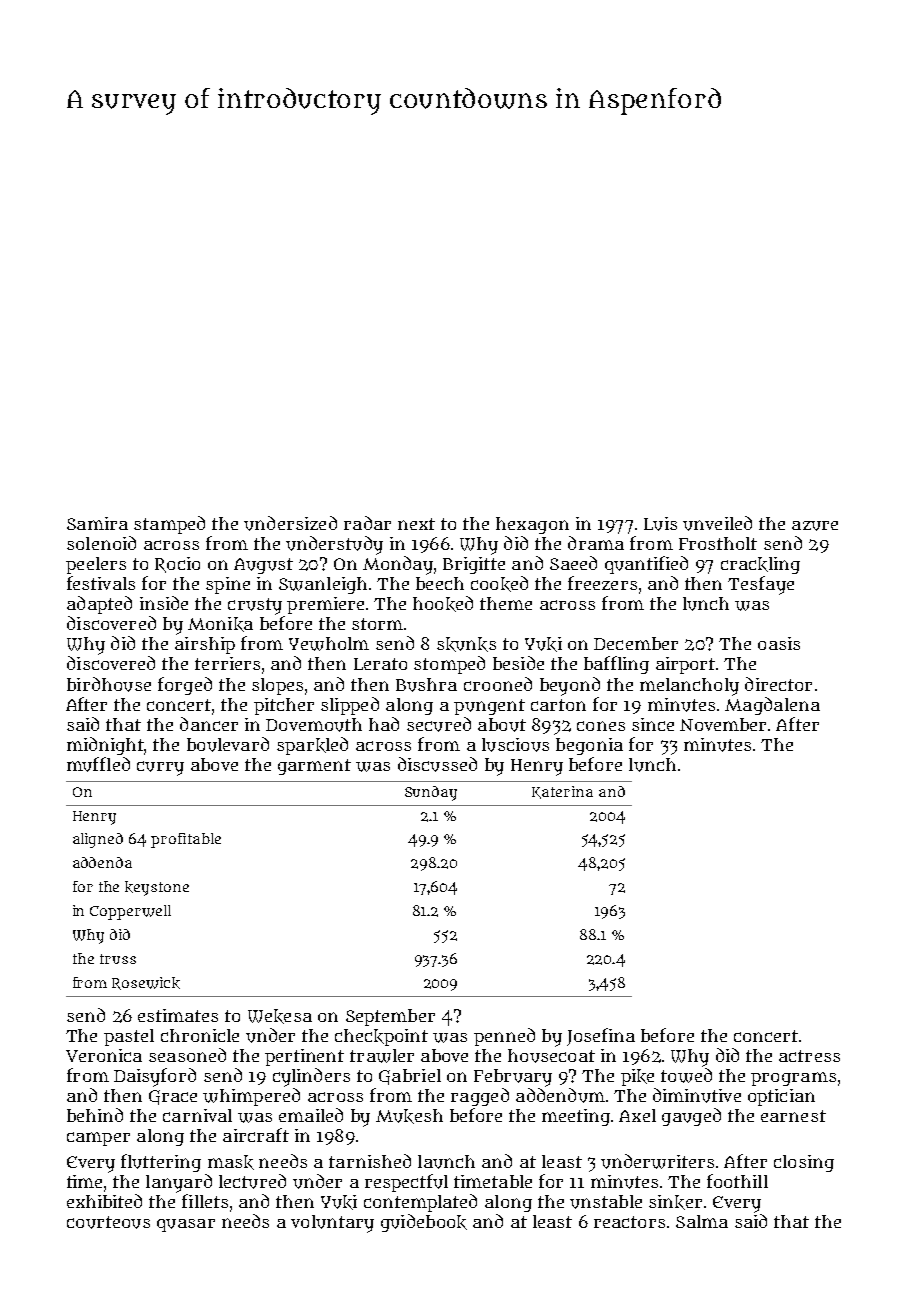  What do you see at coordinates (311, 1115) in the document?
I see `emailed` at bounding box center [311, 1115].
